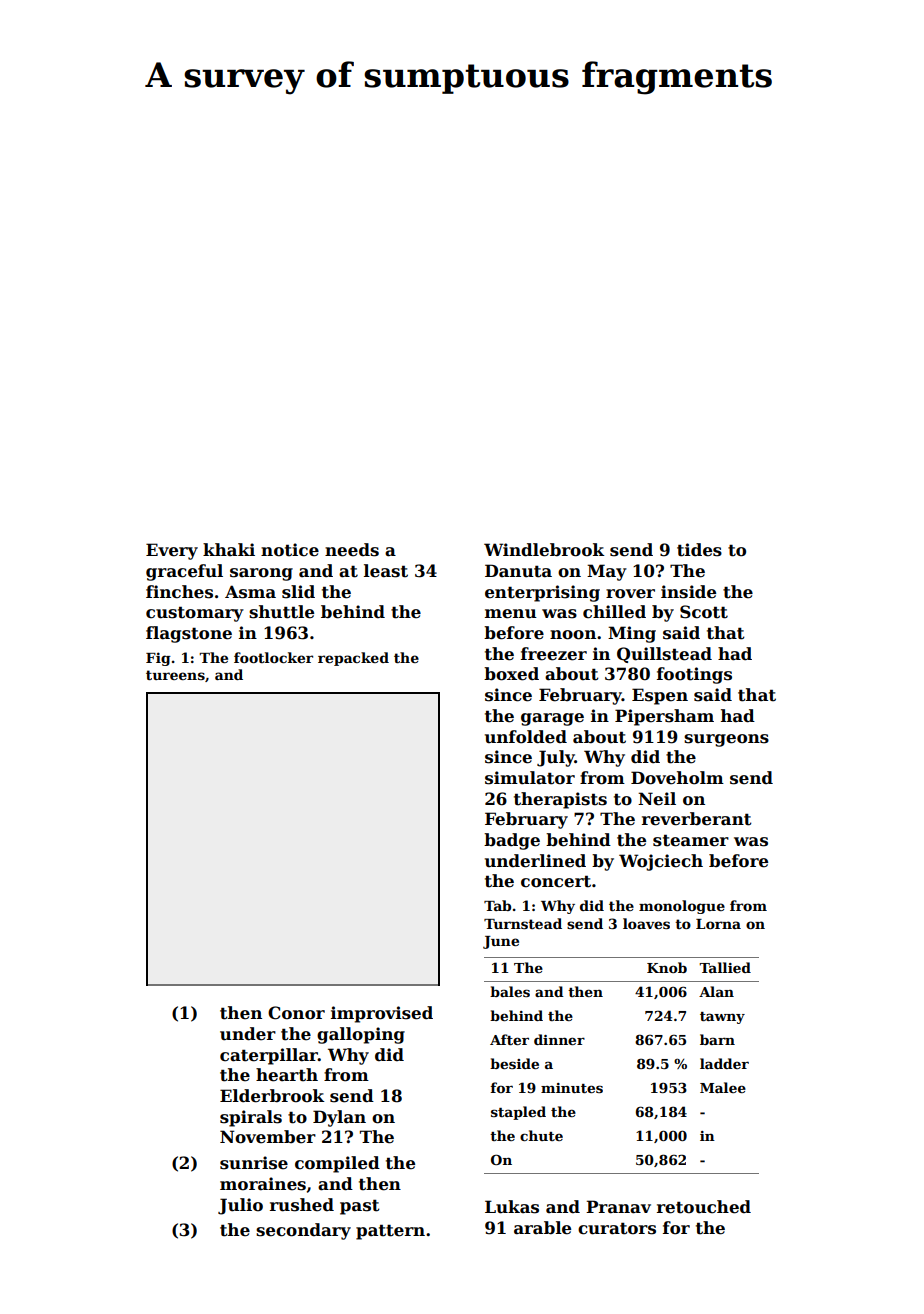  I want to click on khaki, so click(229, 549).
